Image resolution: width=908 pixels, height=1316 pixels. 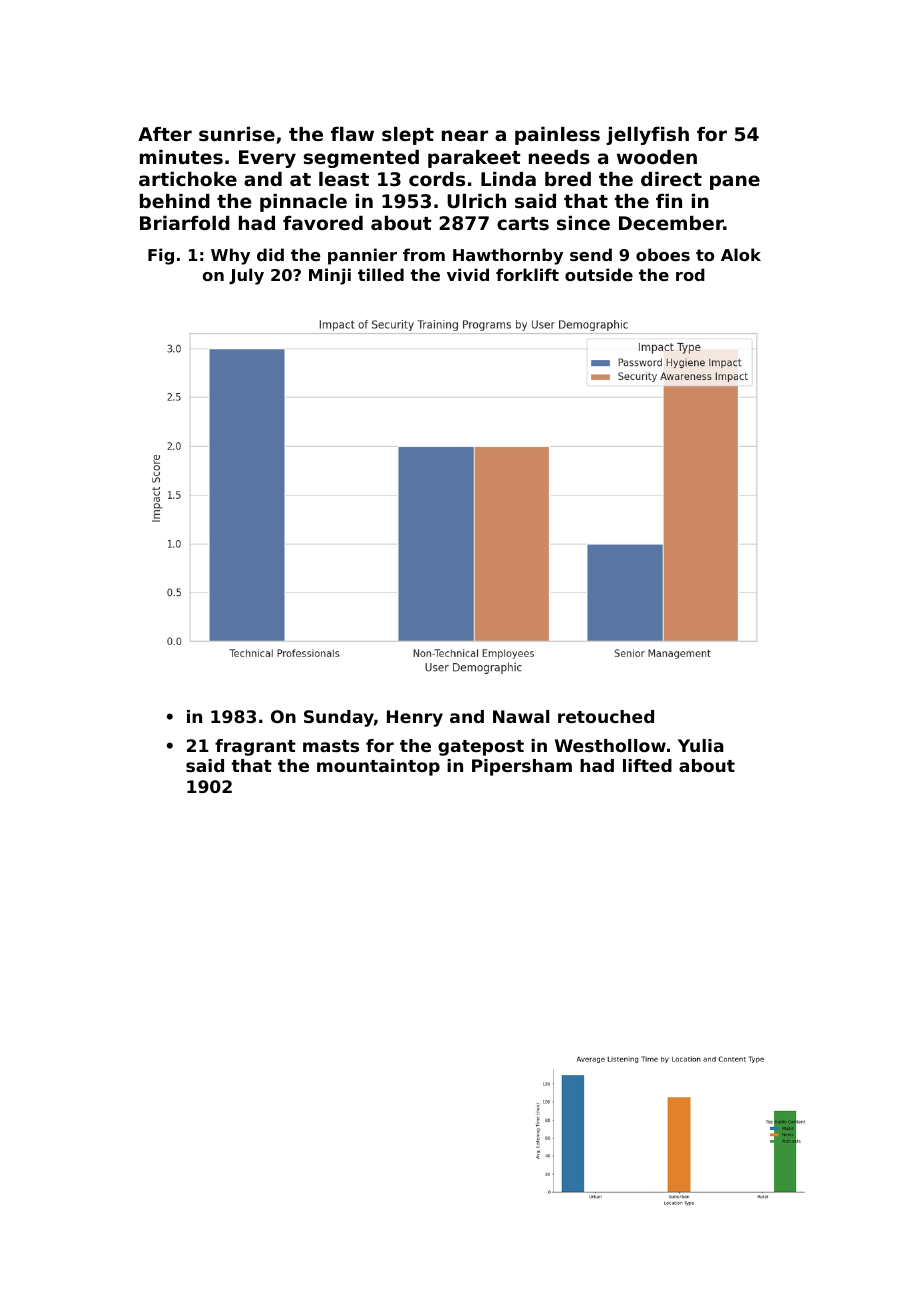 I want to click on Nawal, so click(x=521, y=716).
